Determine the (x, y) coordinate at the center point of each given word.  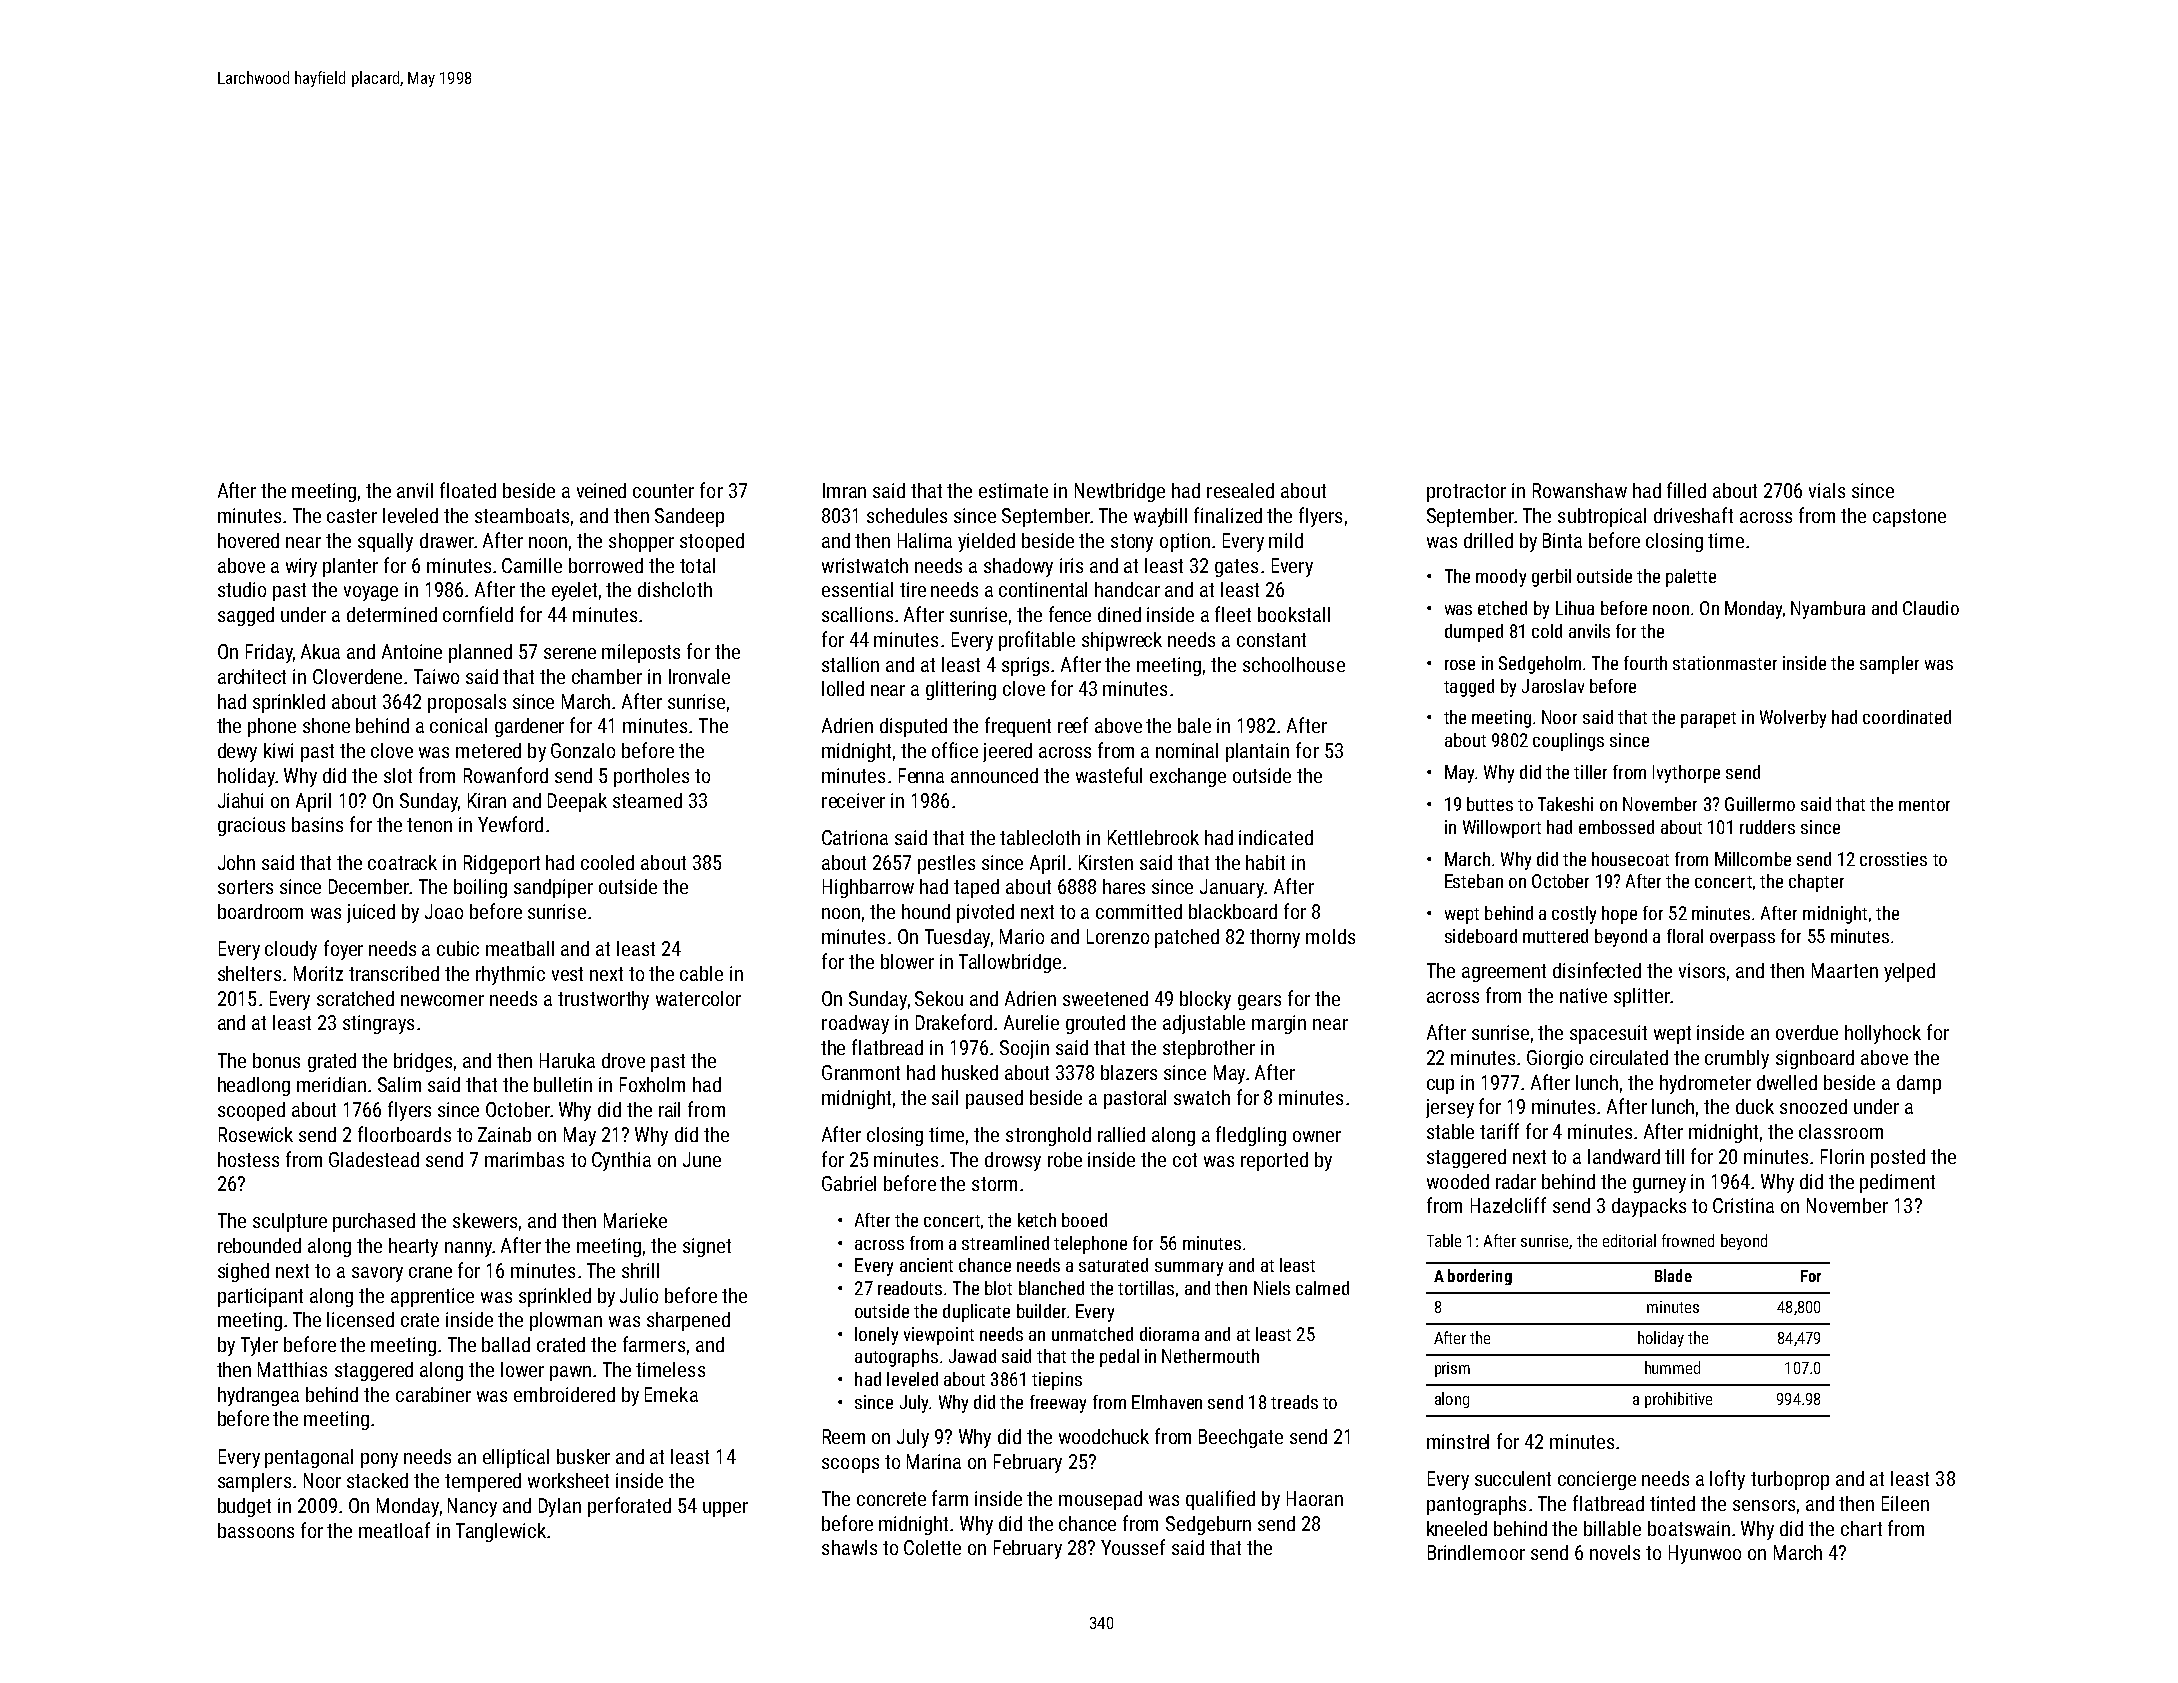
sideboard (1481, 936)
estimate (1013, 490)
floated (468, 490)
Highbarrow (868, 888)
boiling (480, 888)
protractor (1466, 493)
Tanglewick (501, 1532)
